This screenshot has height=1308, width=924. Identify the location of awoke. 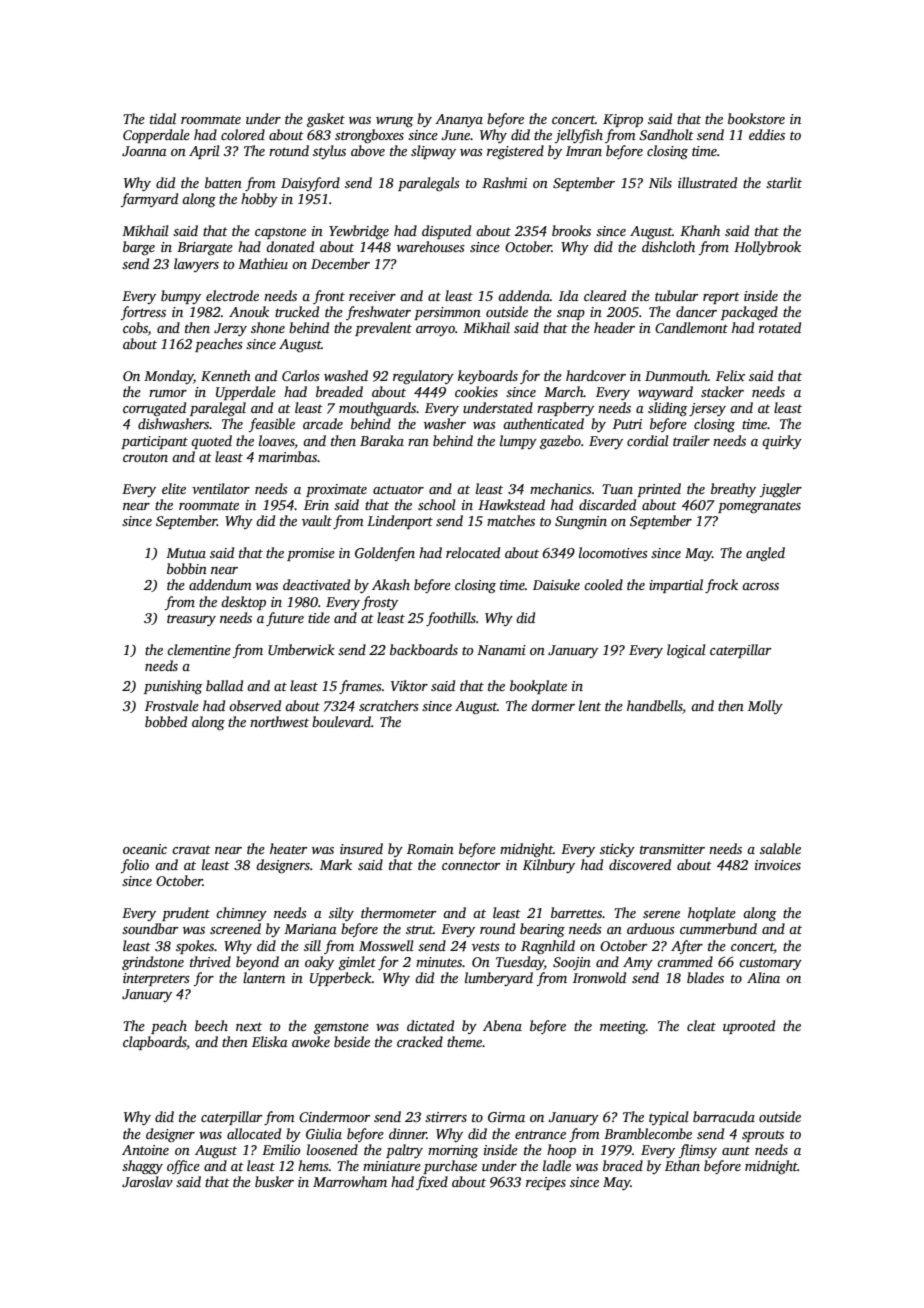
(311, 1041).
